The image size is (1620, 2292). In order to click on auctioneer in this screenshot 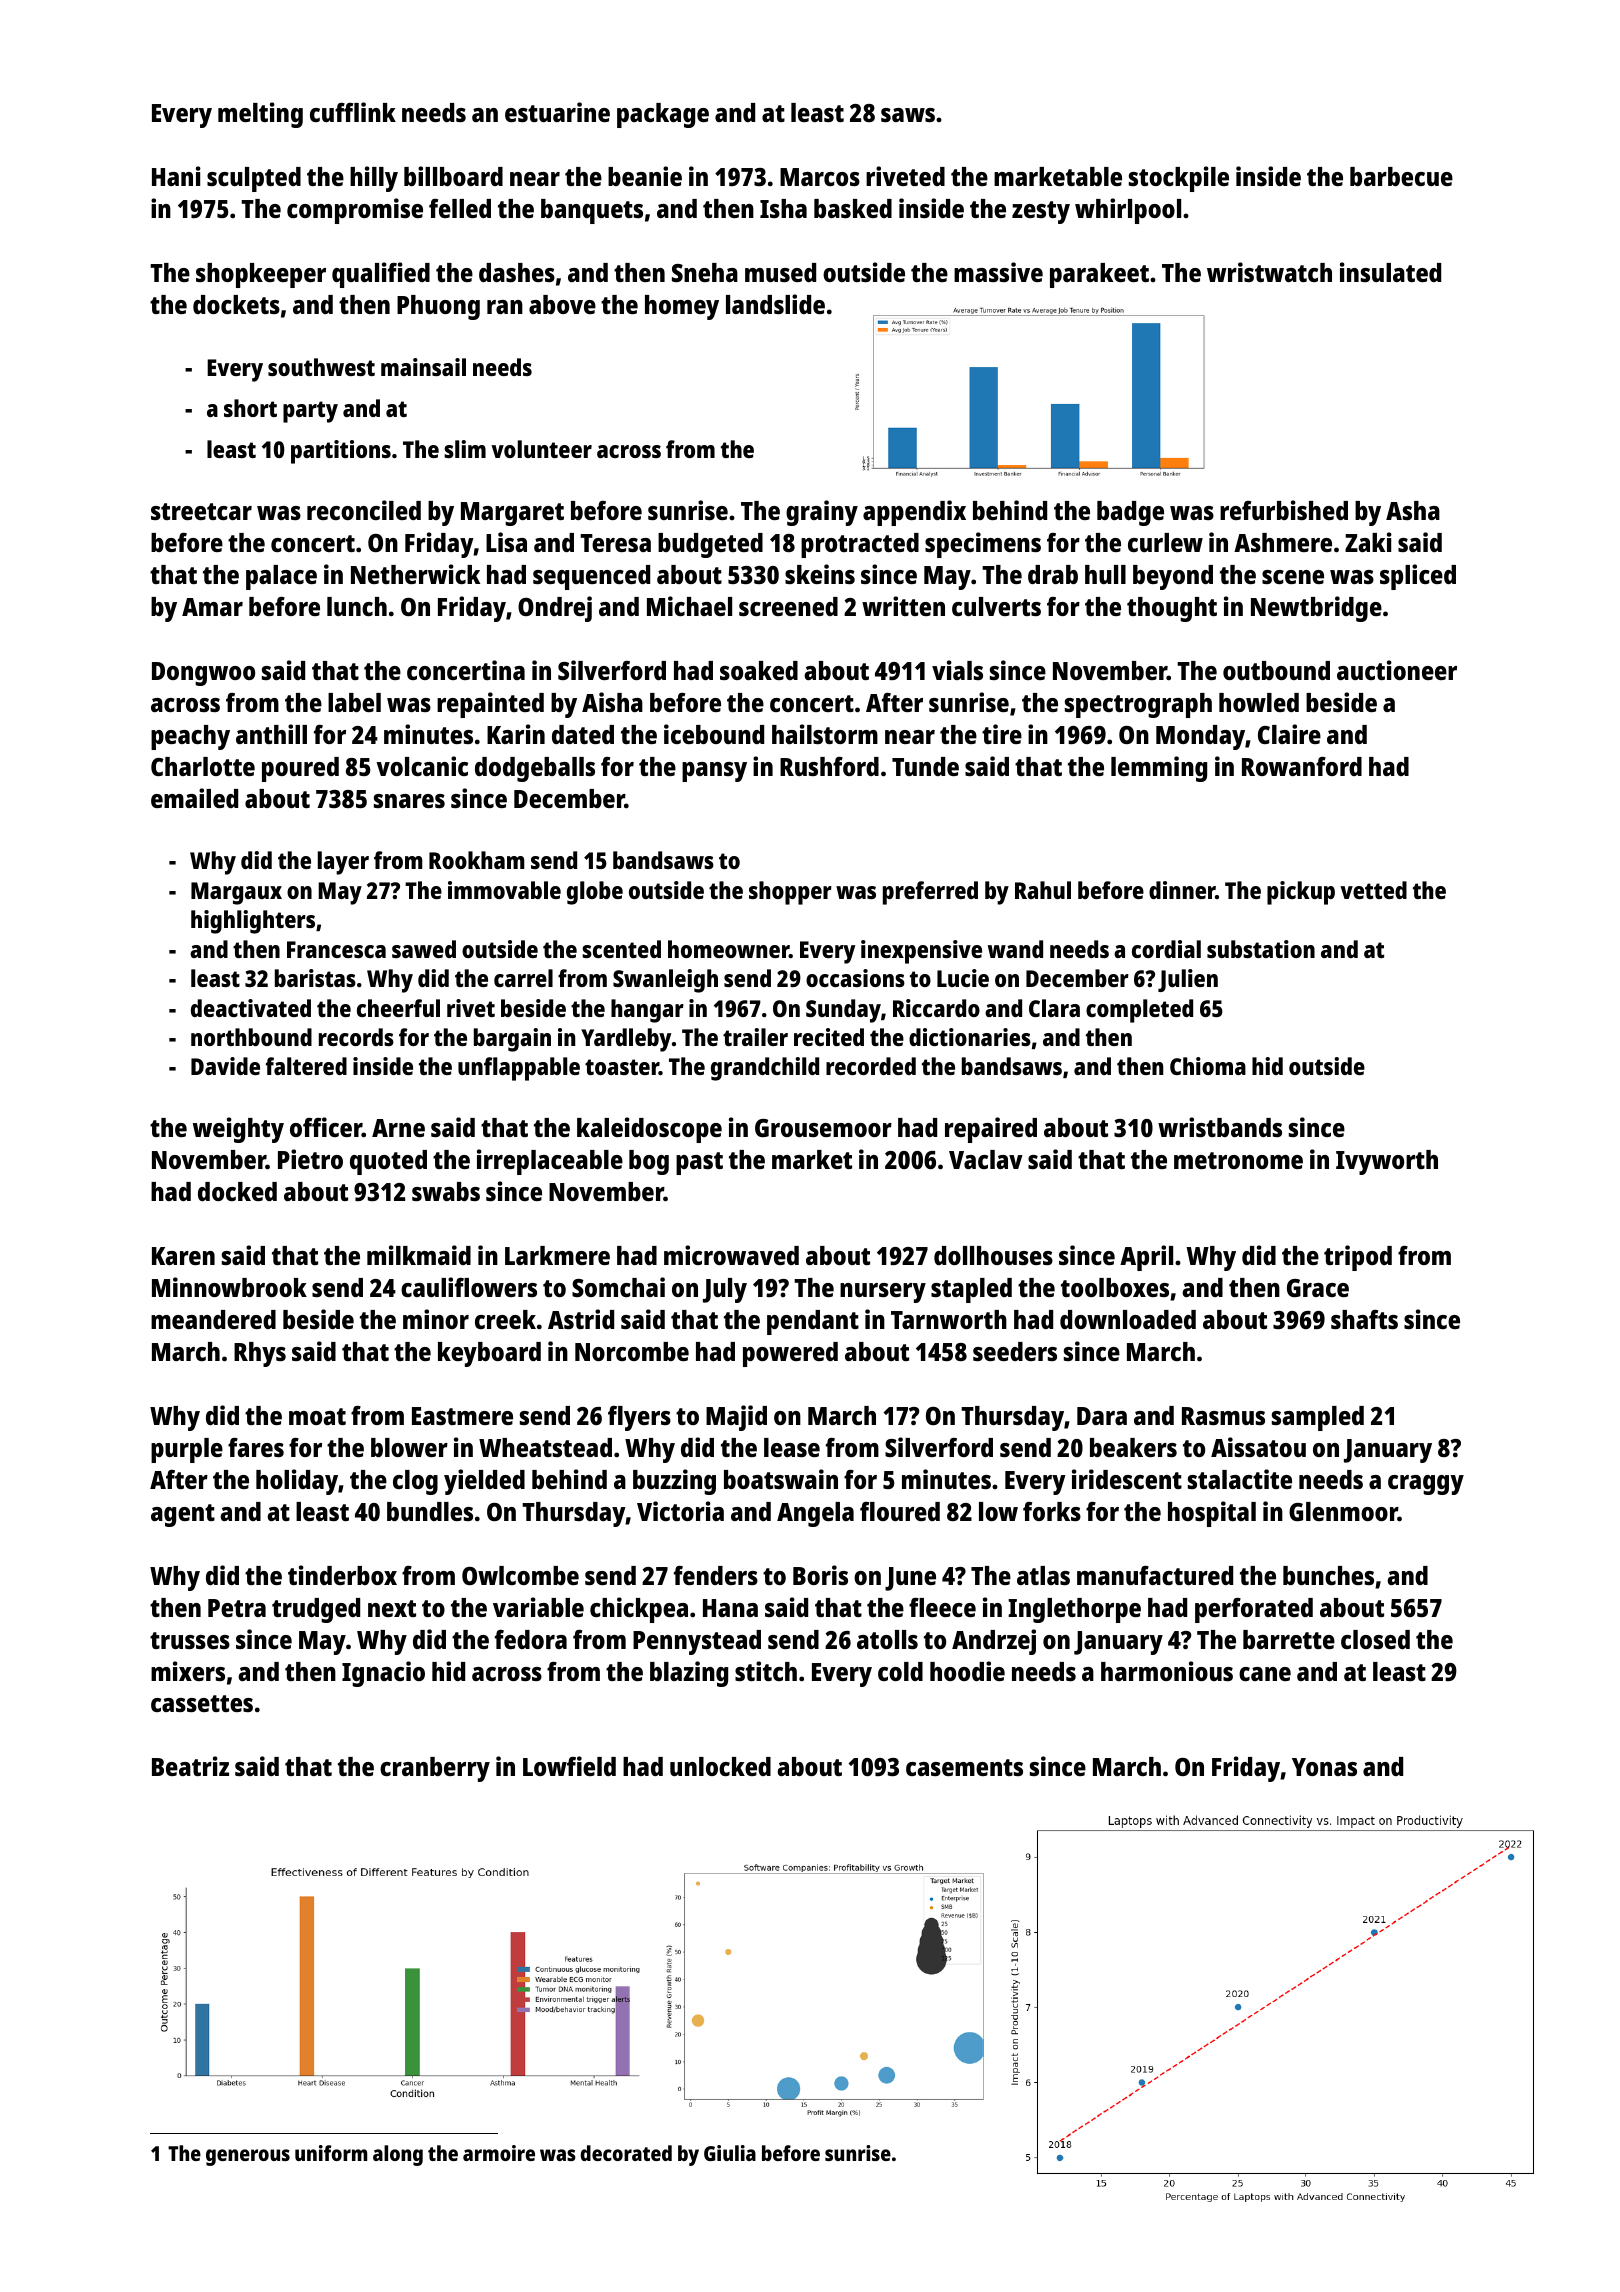, I will do `click(1397, 670)`.
